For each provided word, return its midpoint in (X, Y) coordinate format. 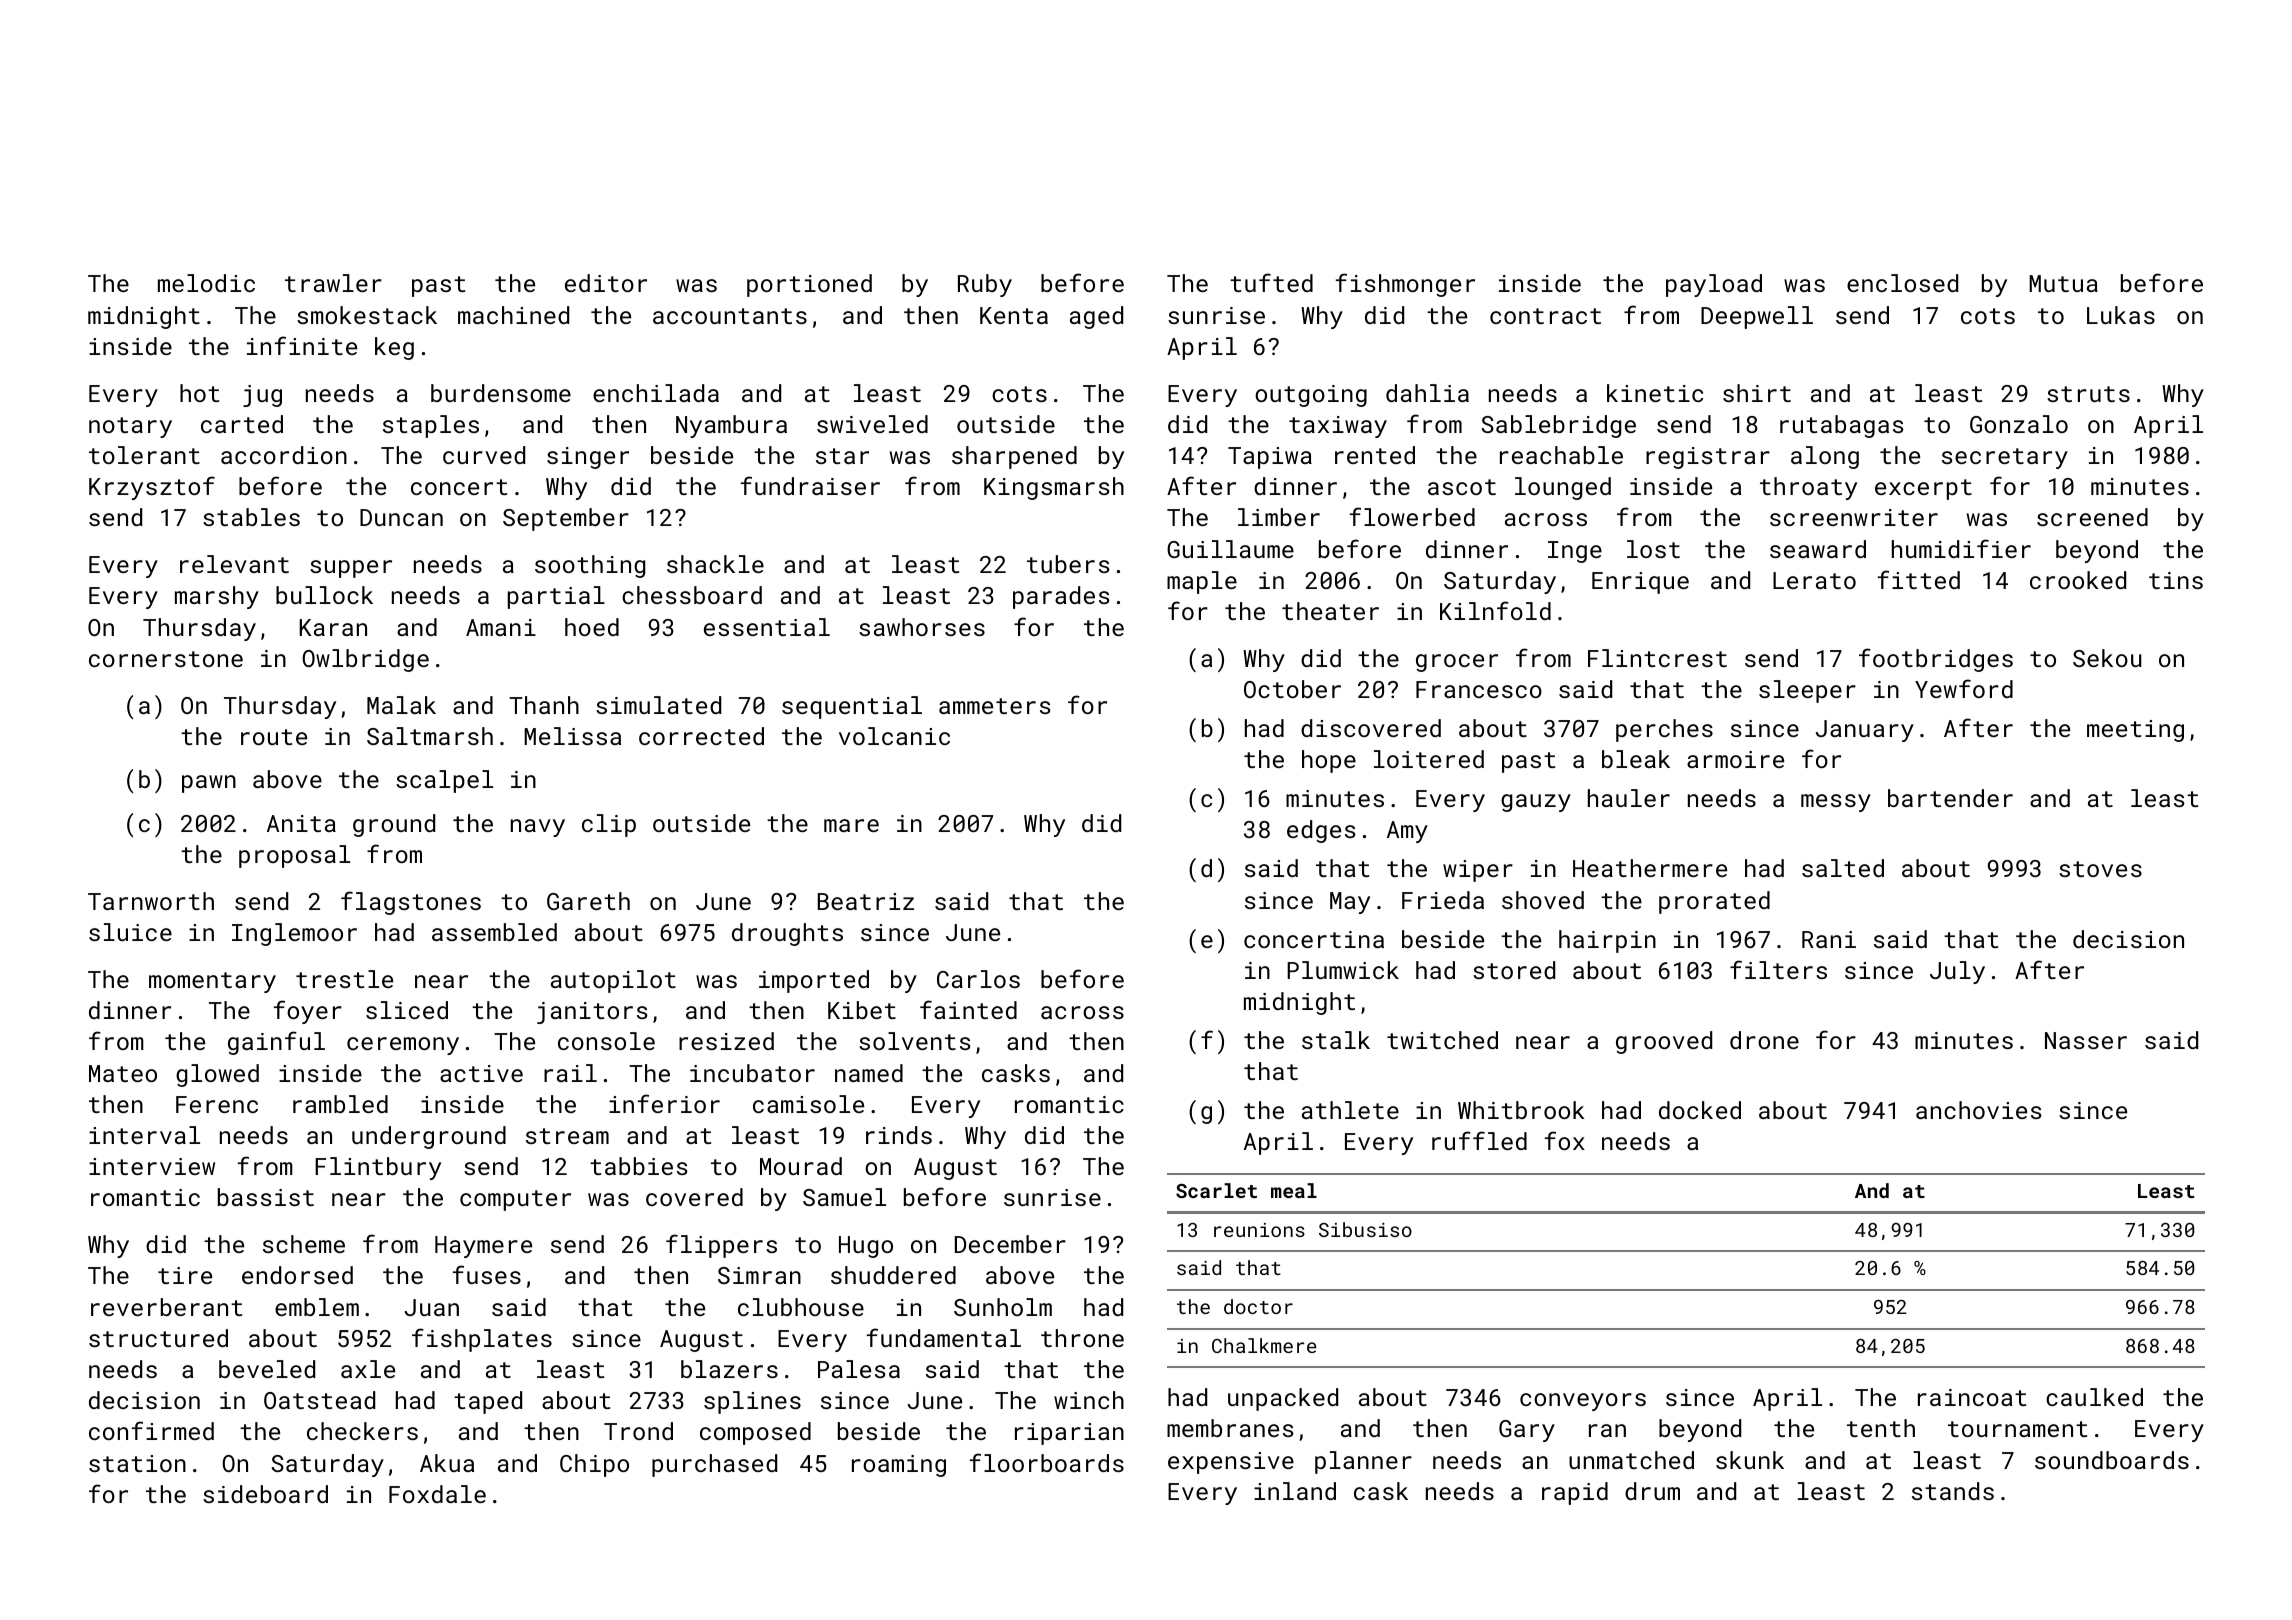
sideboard (265, 1494)
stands (1953, 1491)
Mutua (2063, 283)
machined (513, 315)
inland (1295, 1491)
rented (1375, 455)
